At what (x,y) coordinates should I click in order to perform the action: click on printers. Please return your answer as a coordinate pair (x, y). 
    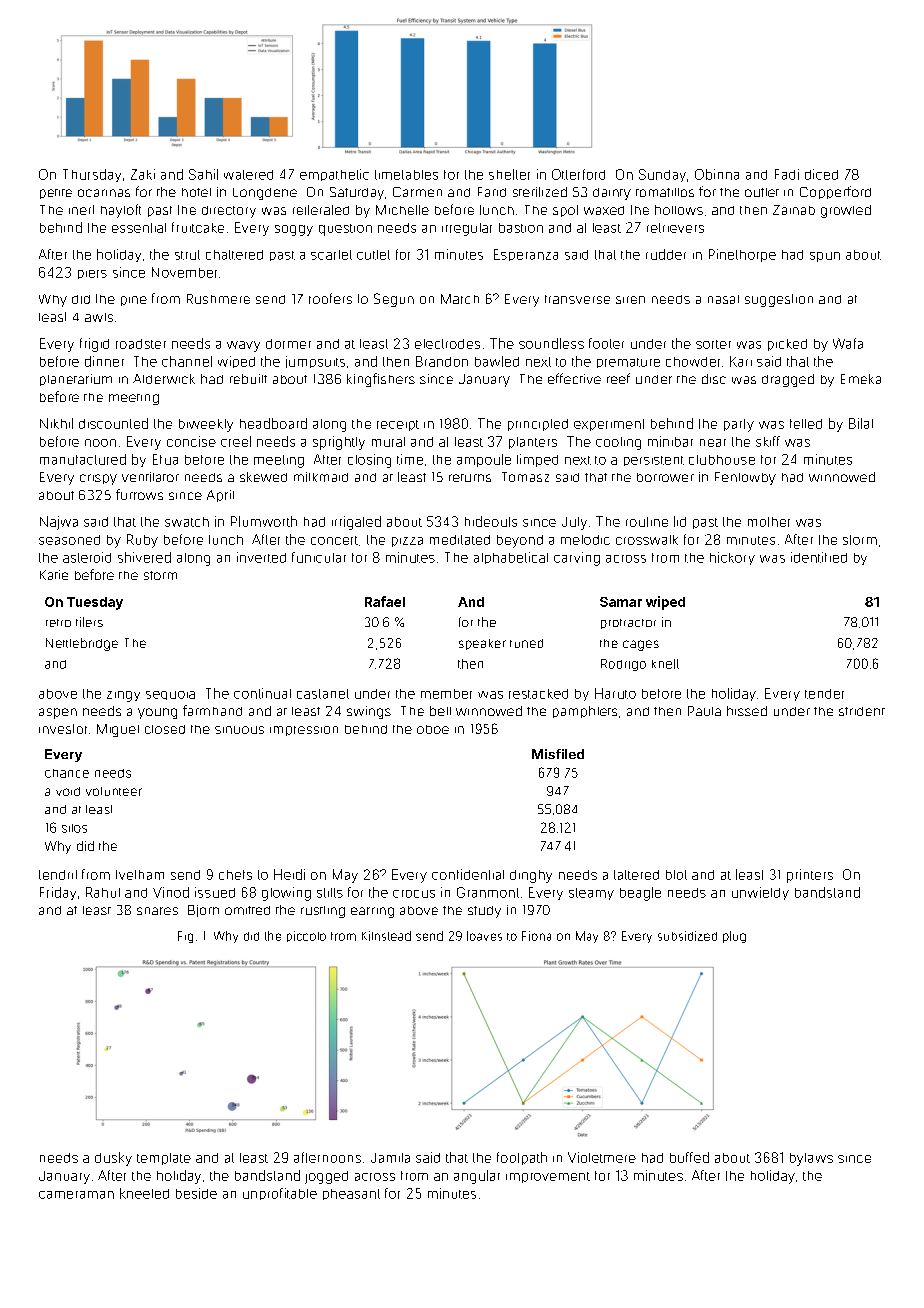
    Looking at the image, I should click on (810, 876).
